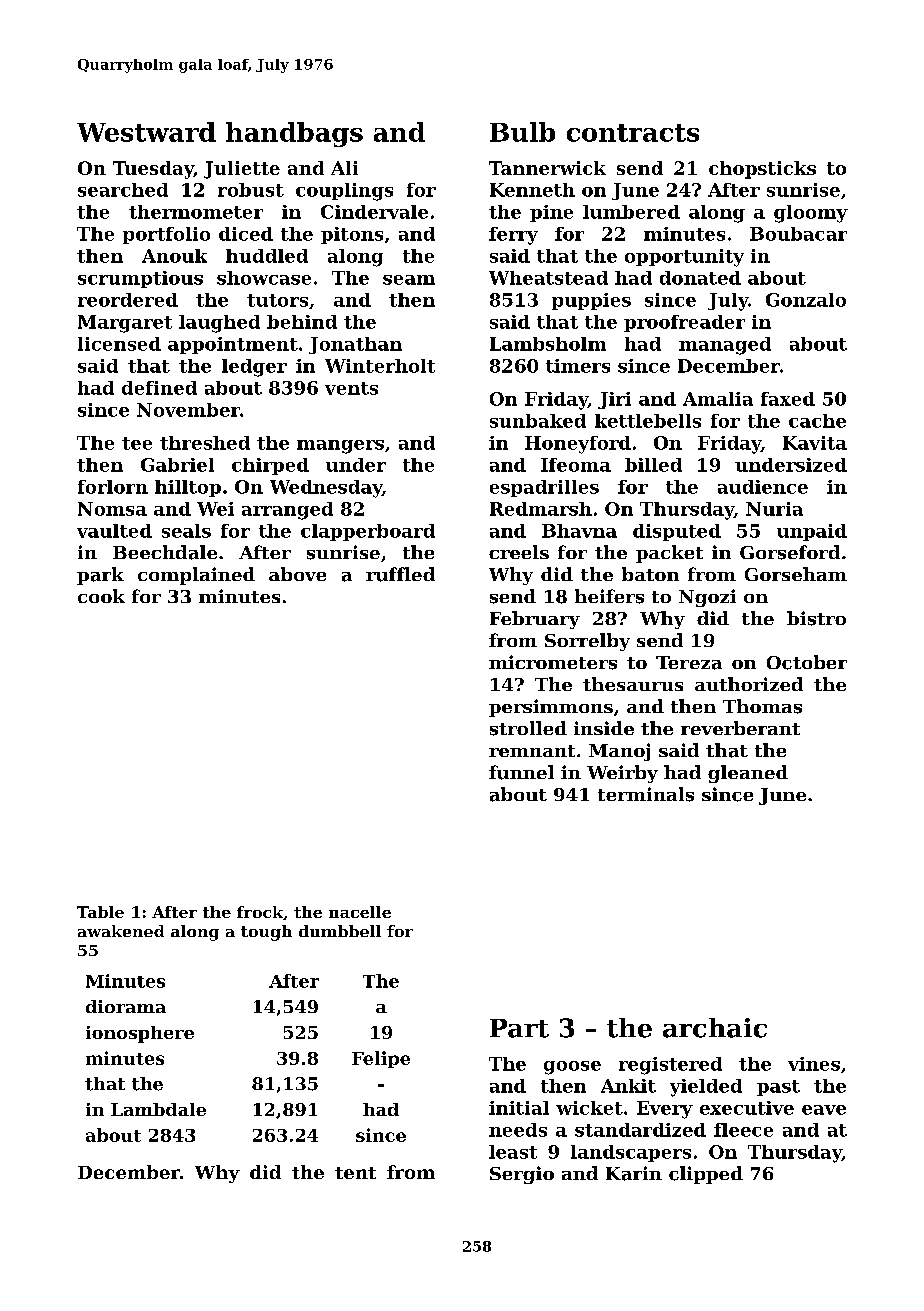 The image size is (924, 1311). Describe the element at coordinates (706, 1175) in the screenshot. I see `clipped` at that location.
